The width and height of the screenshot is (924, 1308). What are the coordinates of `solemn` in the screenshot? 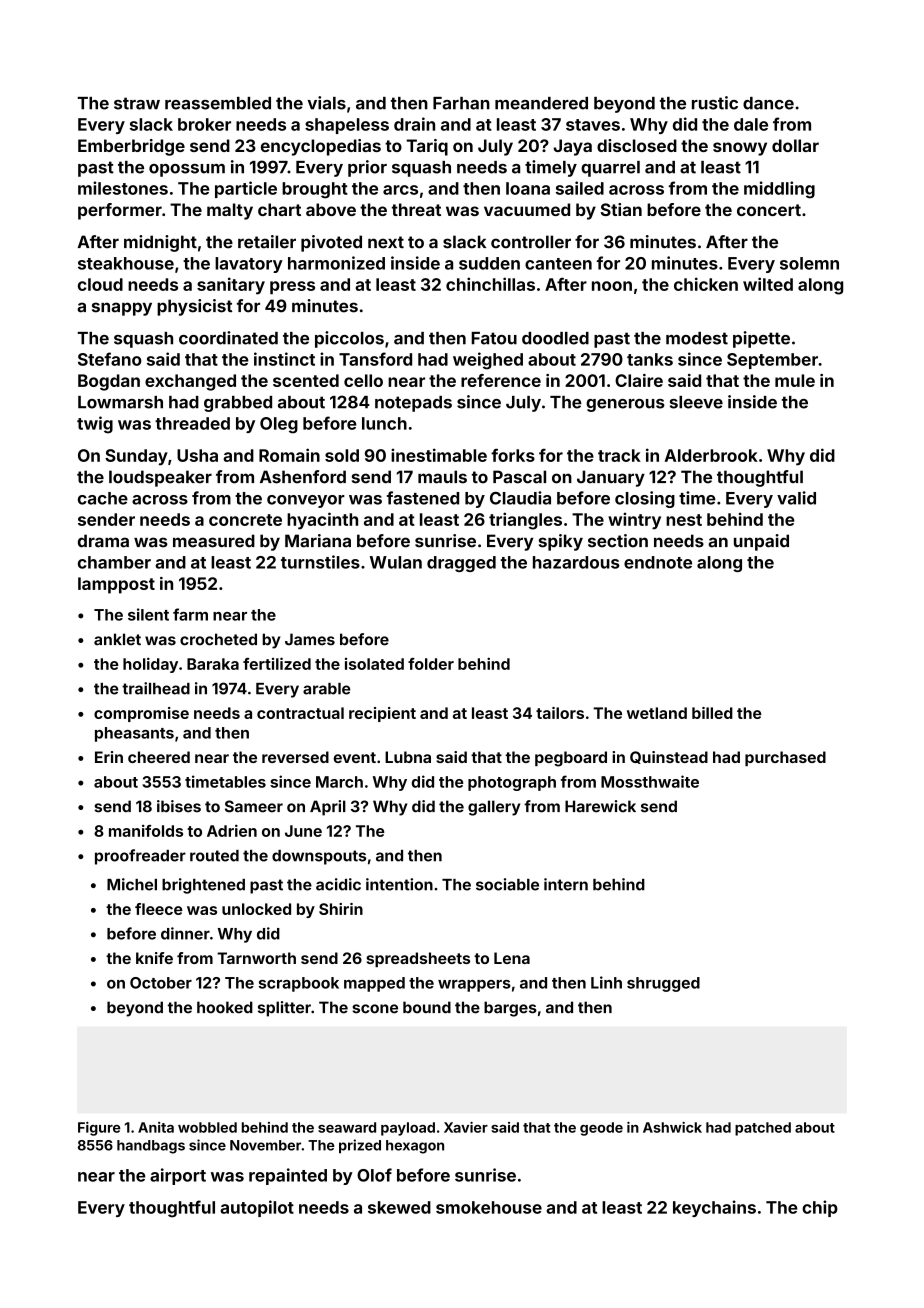 It's located at (809, 263).
